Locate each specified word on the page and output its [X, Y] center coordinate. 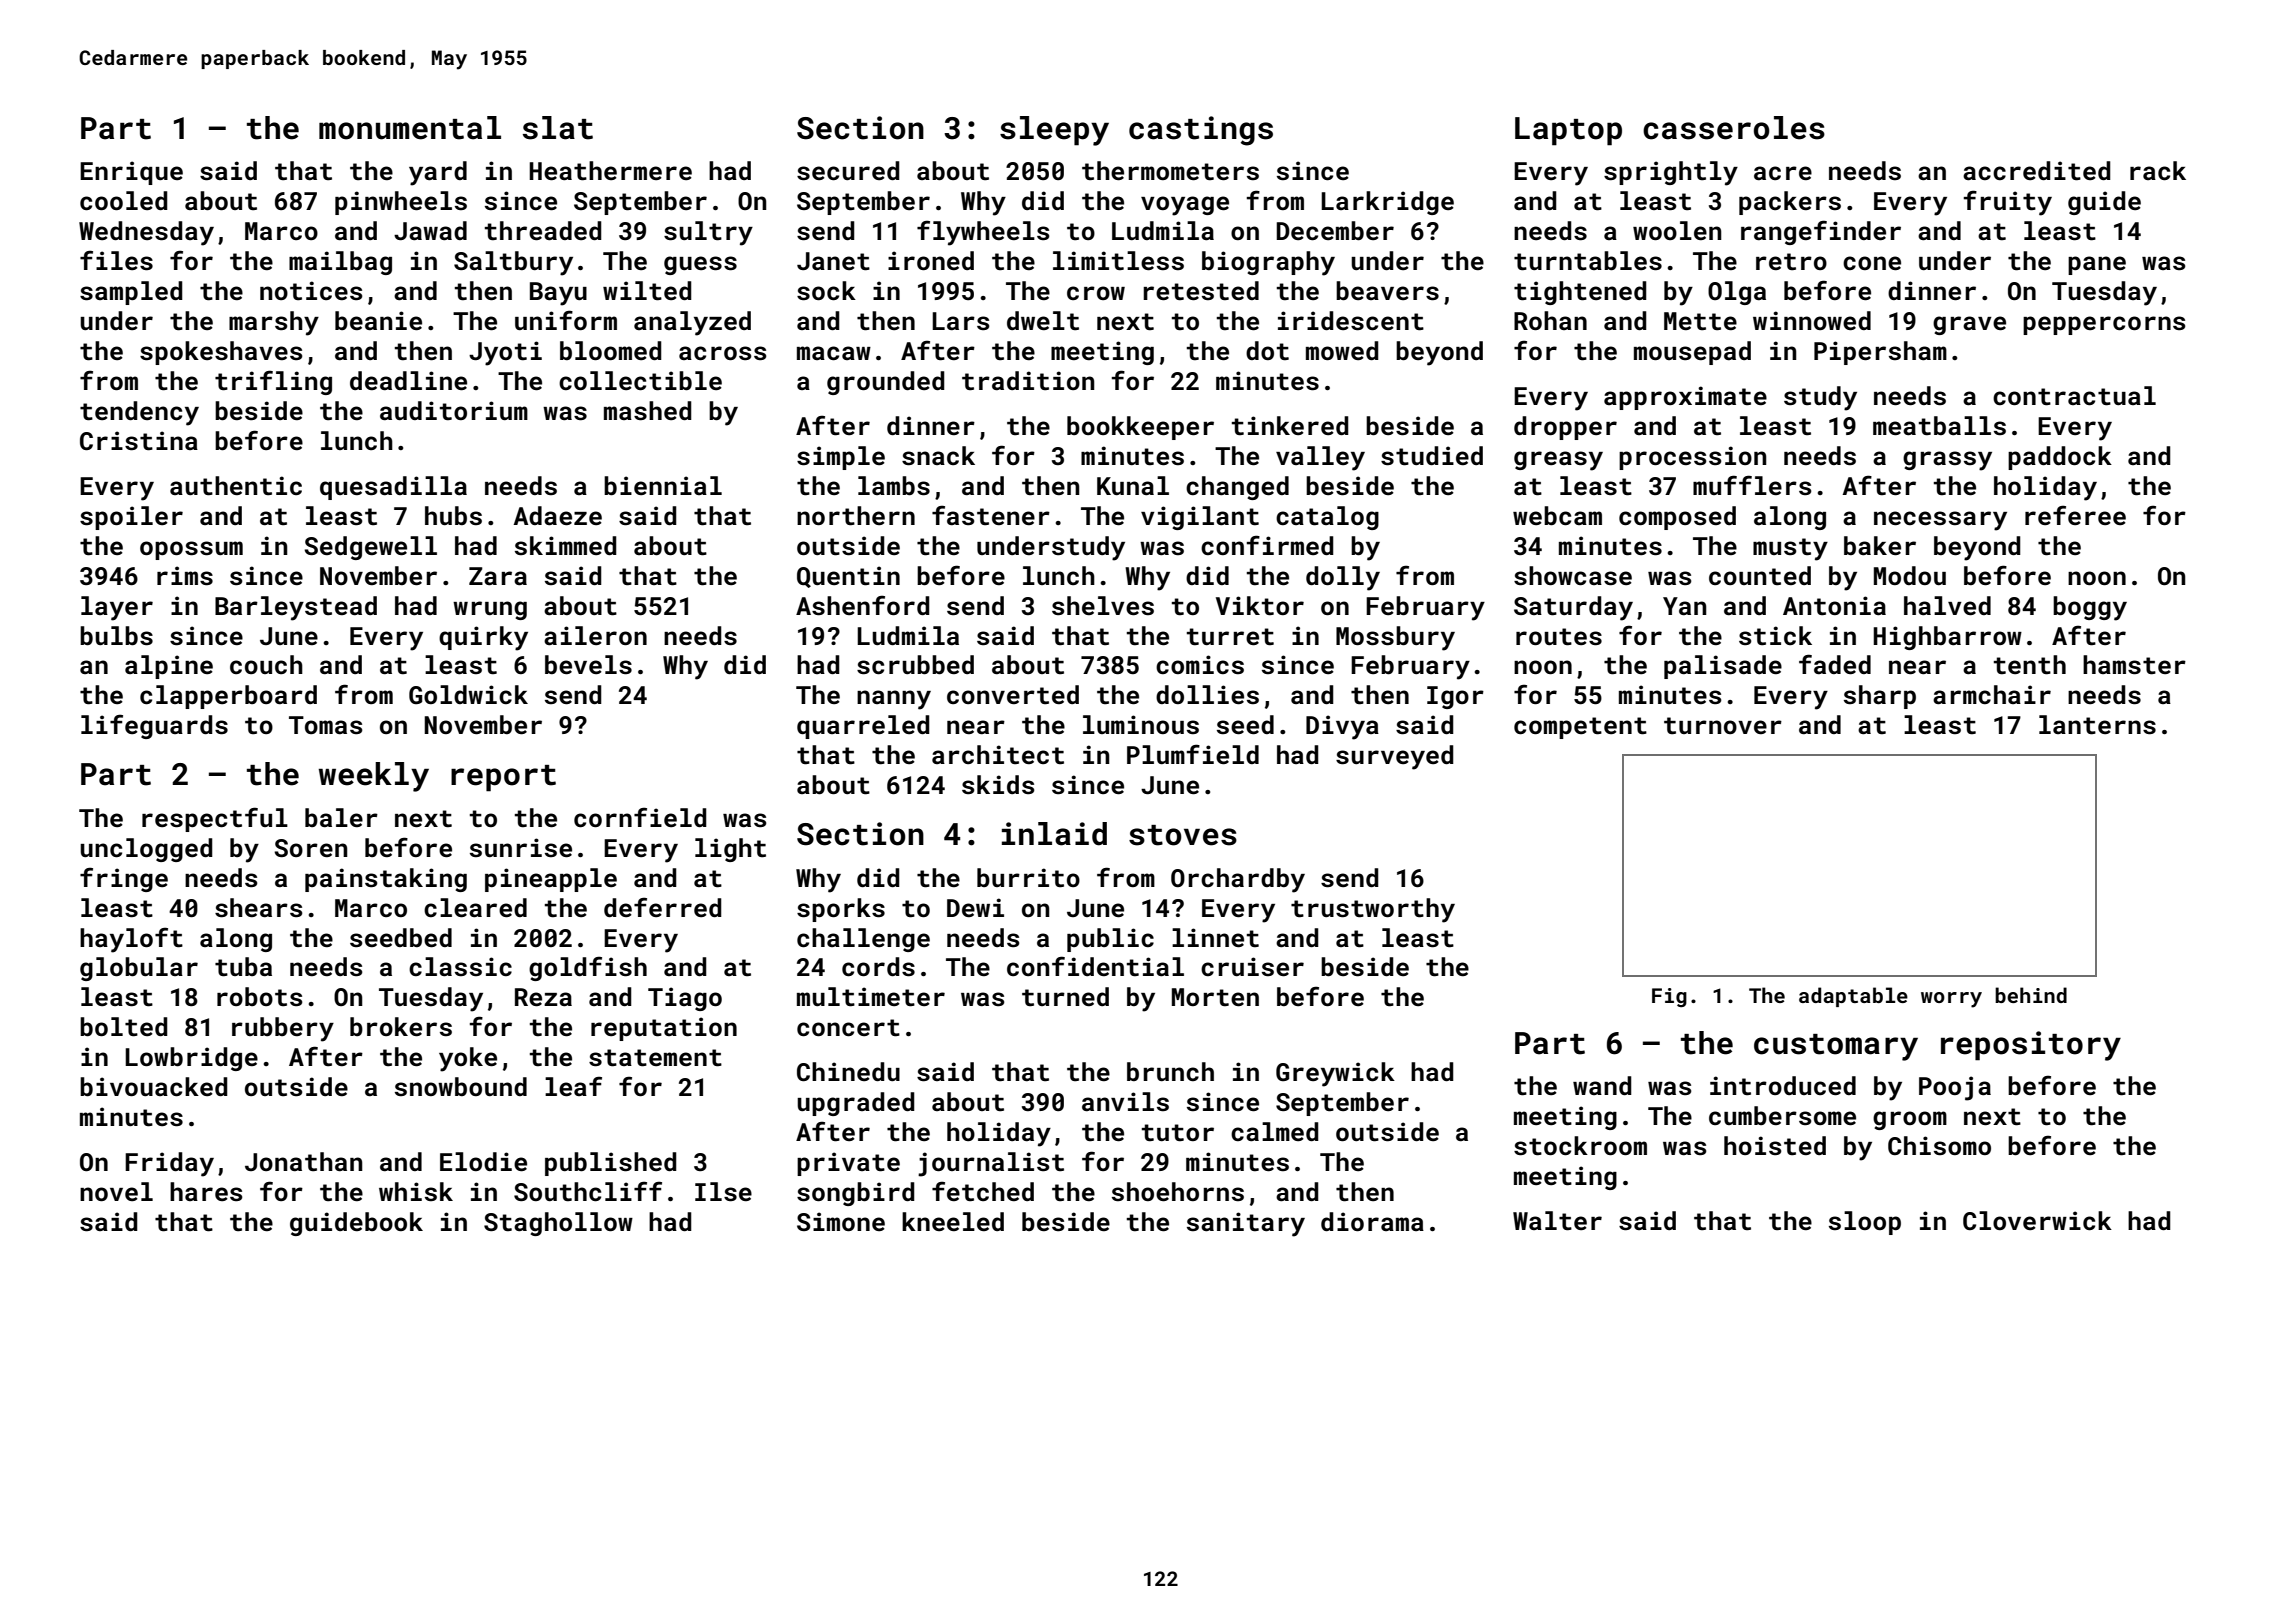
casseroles [1734, 128]
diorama [1372, 1221]
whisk [416, 1192]
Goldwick [468, 695]
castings [1201, 131]
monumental [410, 128]
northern [856, 516]
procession [1693, 458]
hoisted [1775, 1146]
